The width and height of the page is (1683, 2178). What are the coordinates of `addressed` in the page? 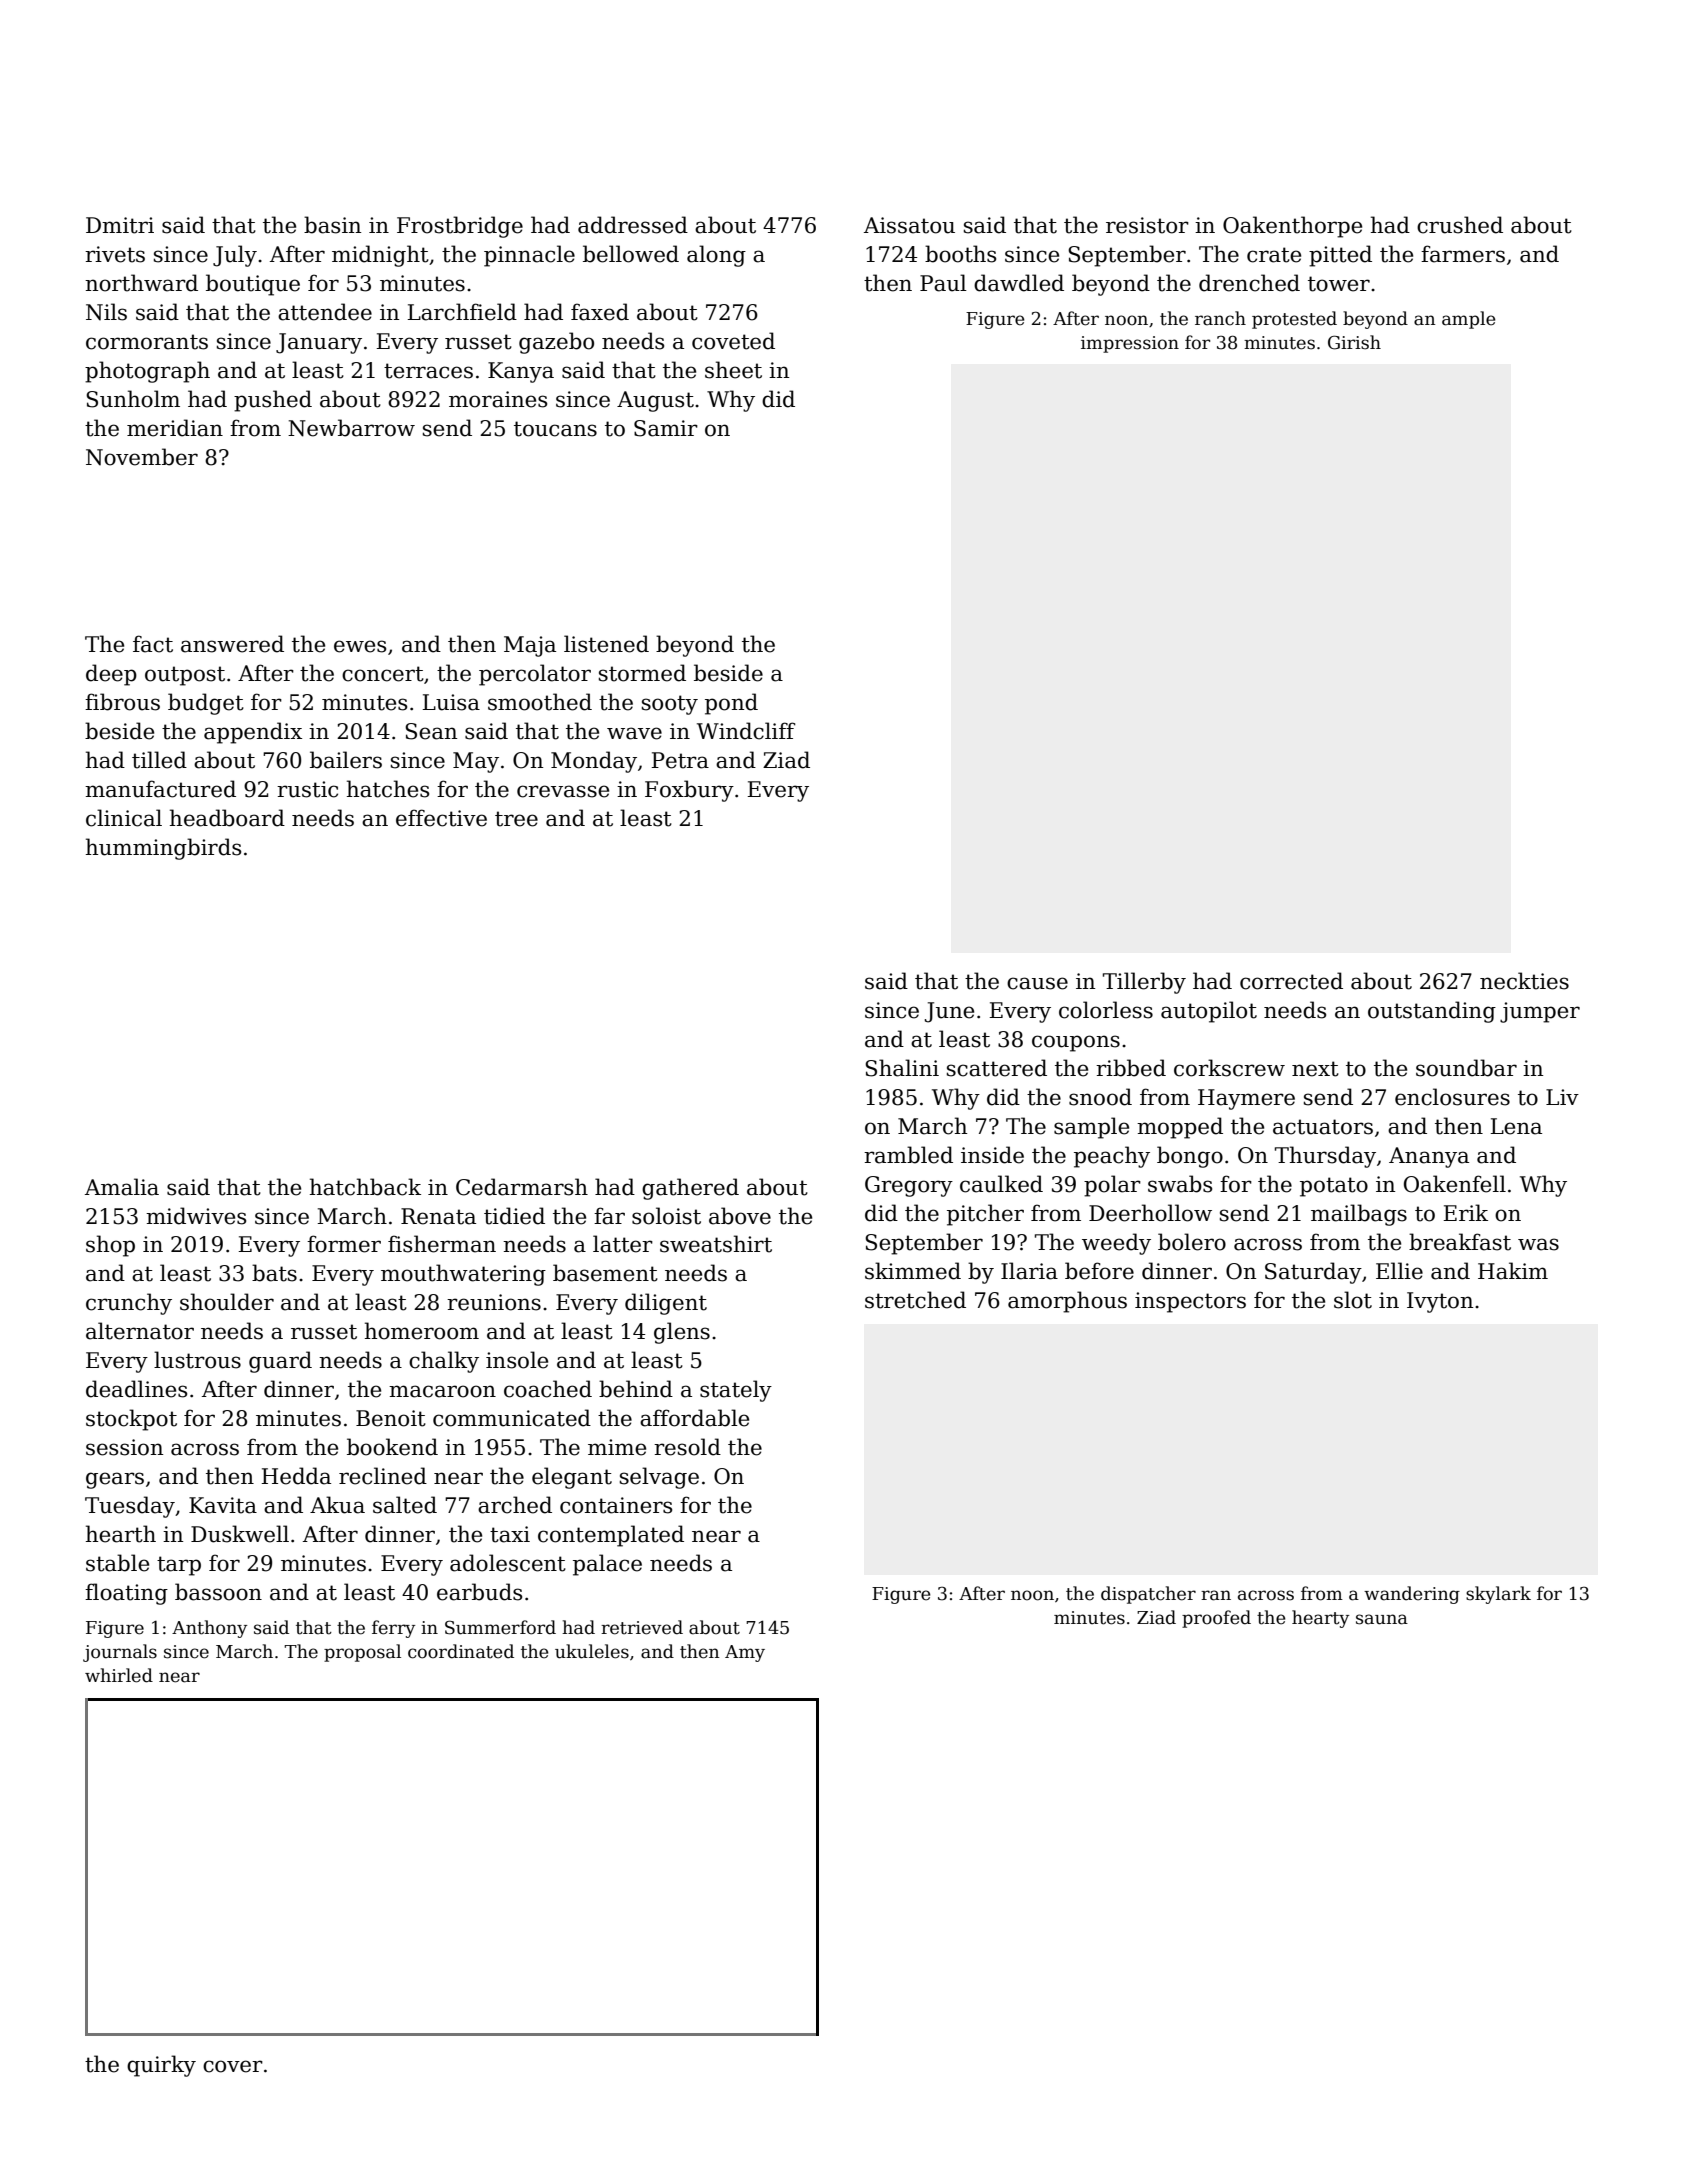 It's located at (633, 225).
